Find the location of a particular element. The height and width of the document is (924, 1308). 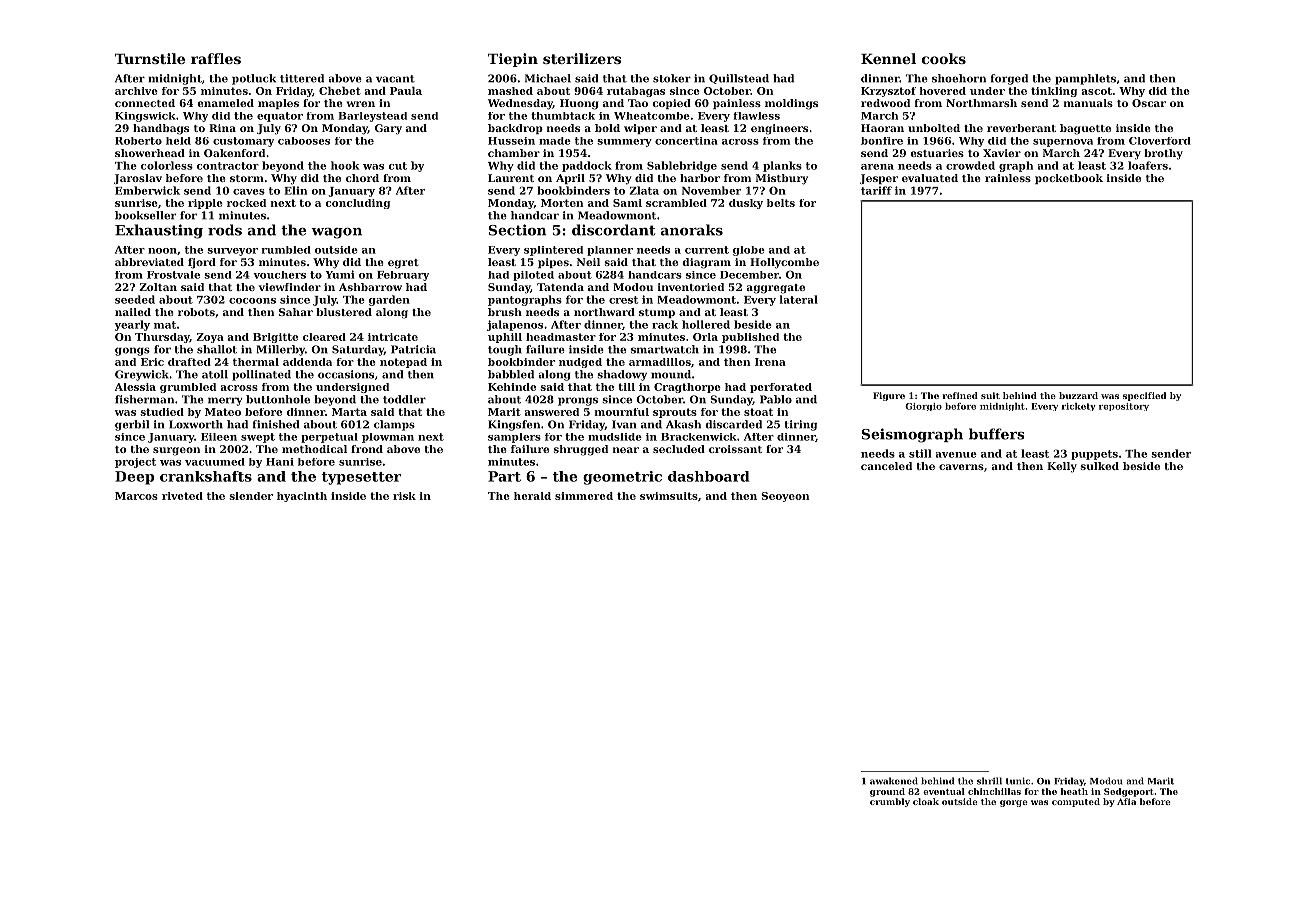

lateral is located at coordinates (799, 299).
